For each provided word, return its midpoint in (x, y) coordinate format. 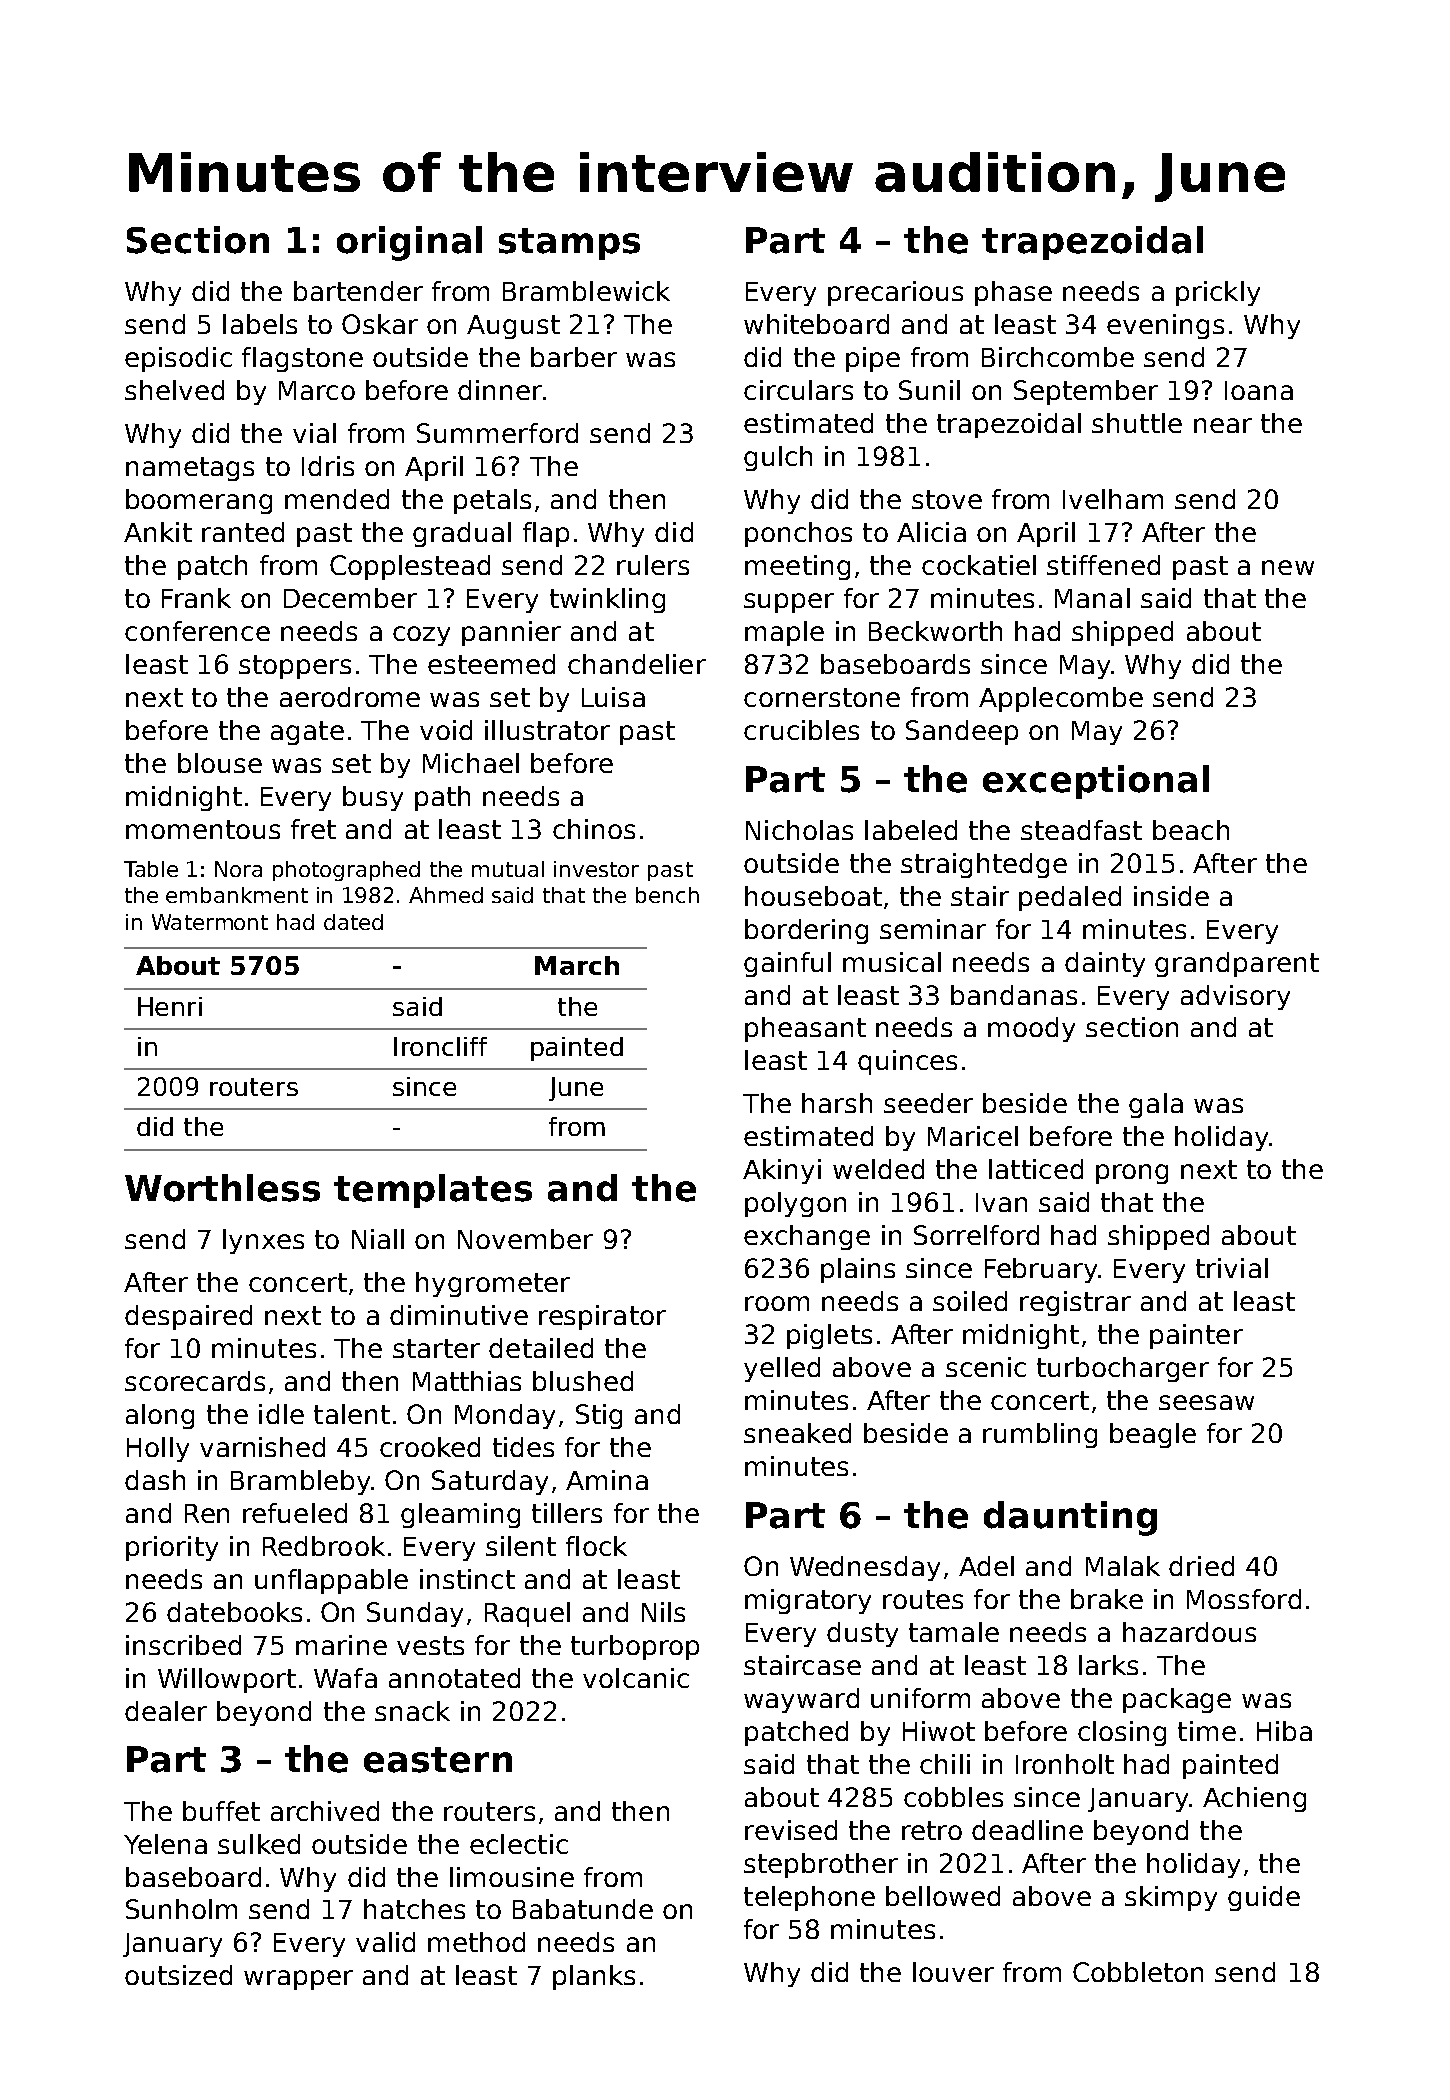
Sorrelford (976, 1235)
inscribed (183, 1645)
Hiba (1284, 1731)
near (1223, 425)
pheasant (805, 1029)
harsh (837, 1103)
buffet (221, 1811)
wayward (801, 1700)
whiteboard (816, 324)
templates (433, 1191)
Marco (317, 390)
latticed (1036, 1169)
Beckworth (935, 631)
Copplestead (410, 567)
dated (353, 922)
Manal (1092, 598)
